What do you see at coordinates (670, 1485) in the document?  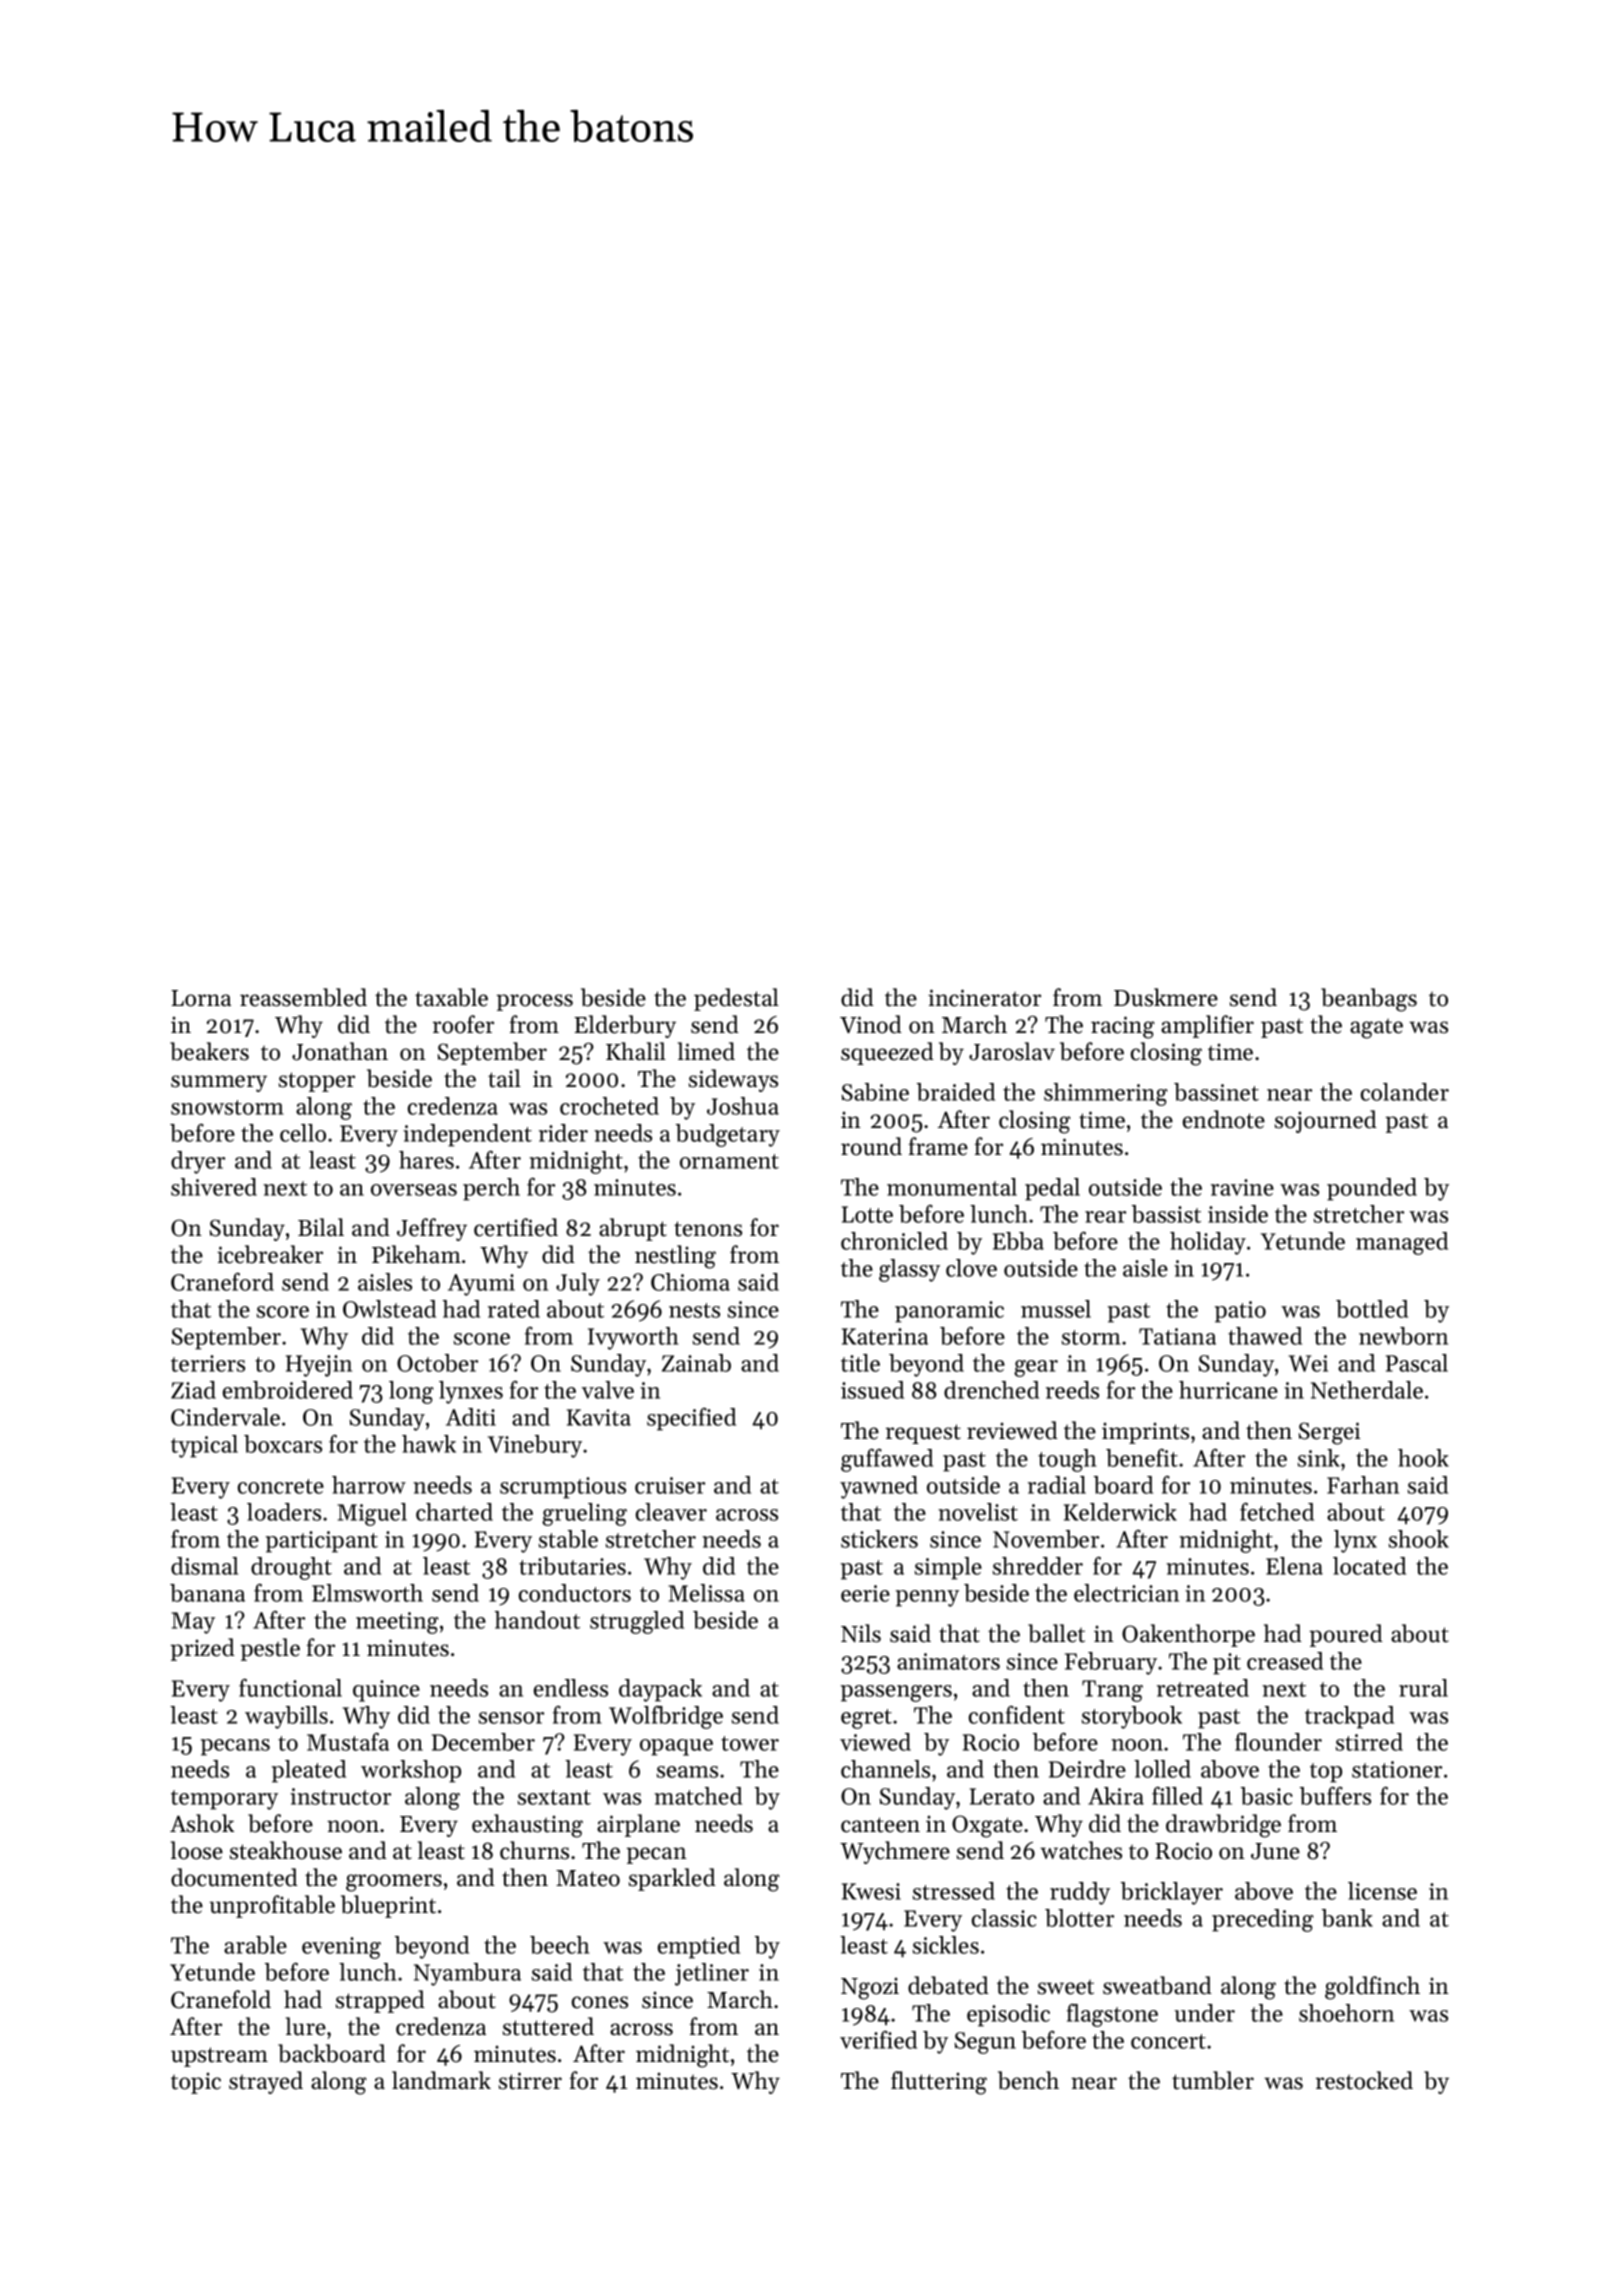 I see `cruiser` at bounding box center [670, 1485].
